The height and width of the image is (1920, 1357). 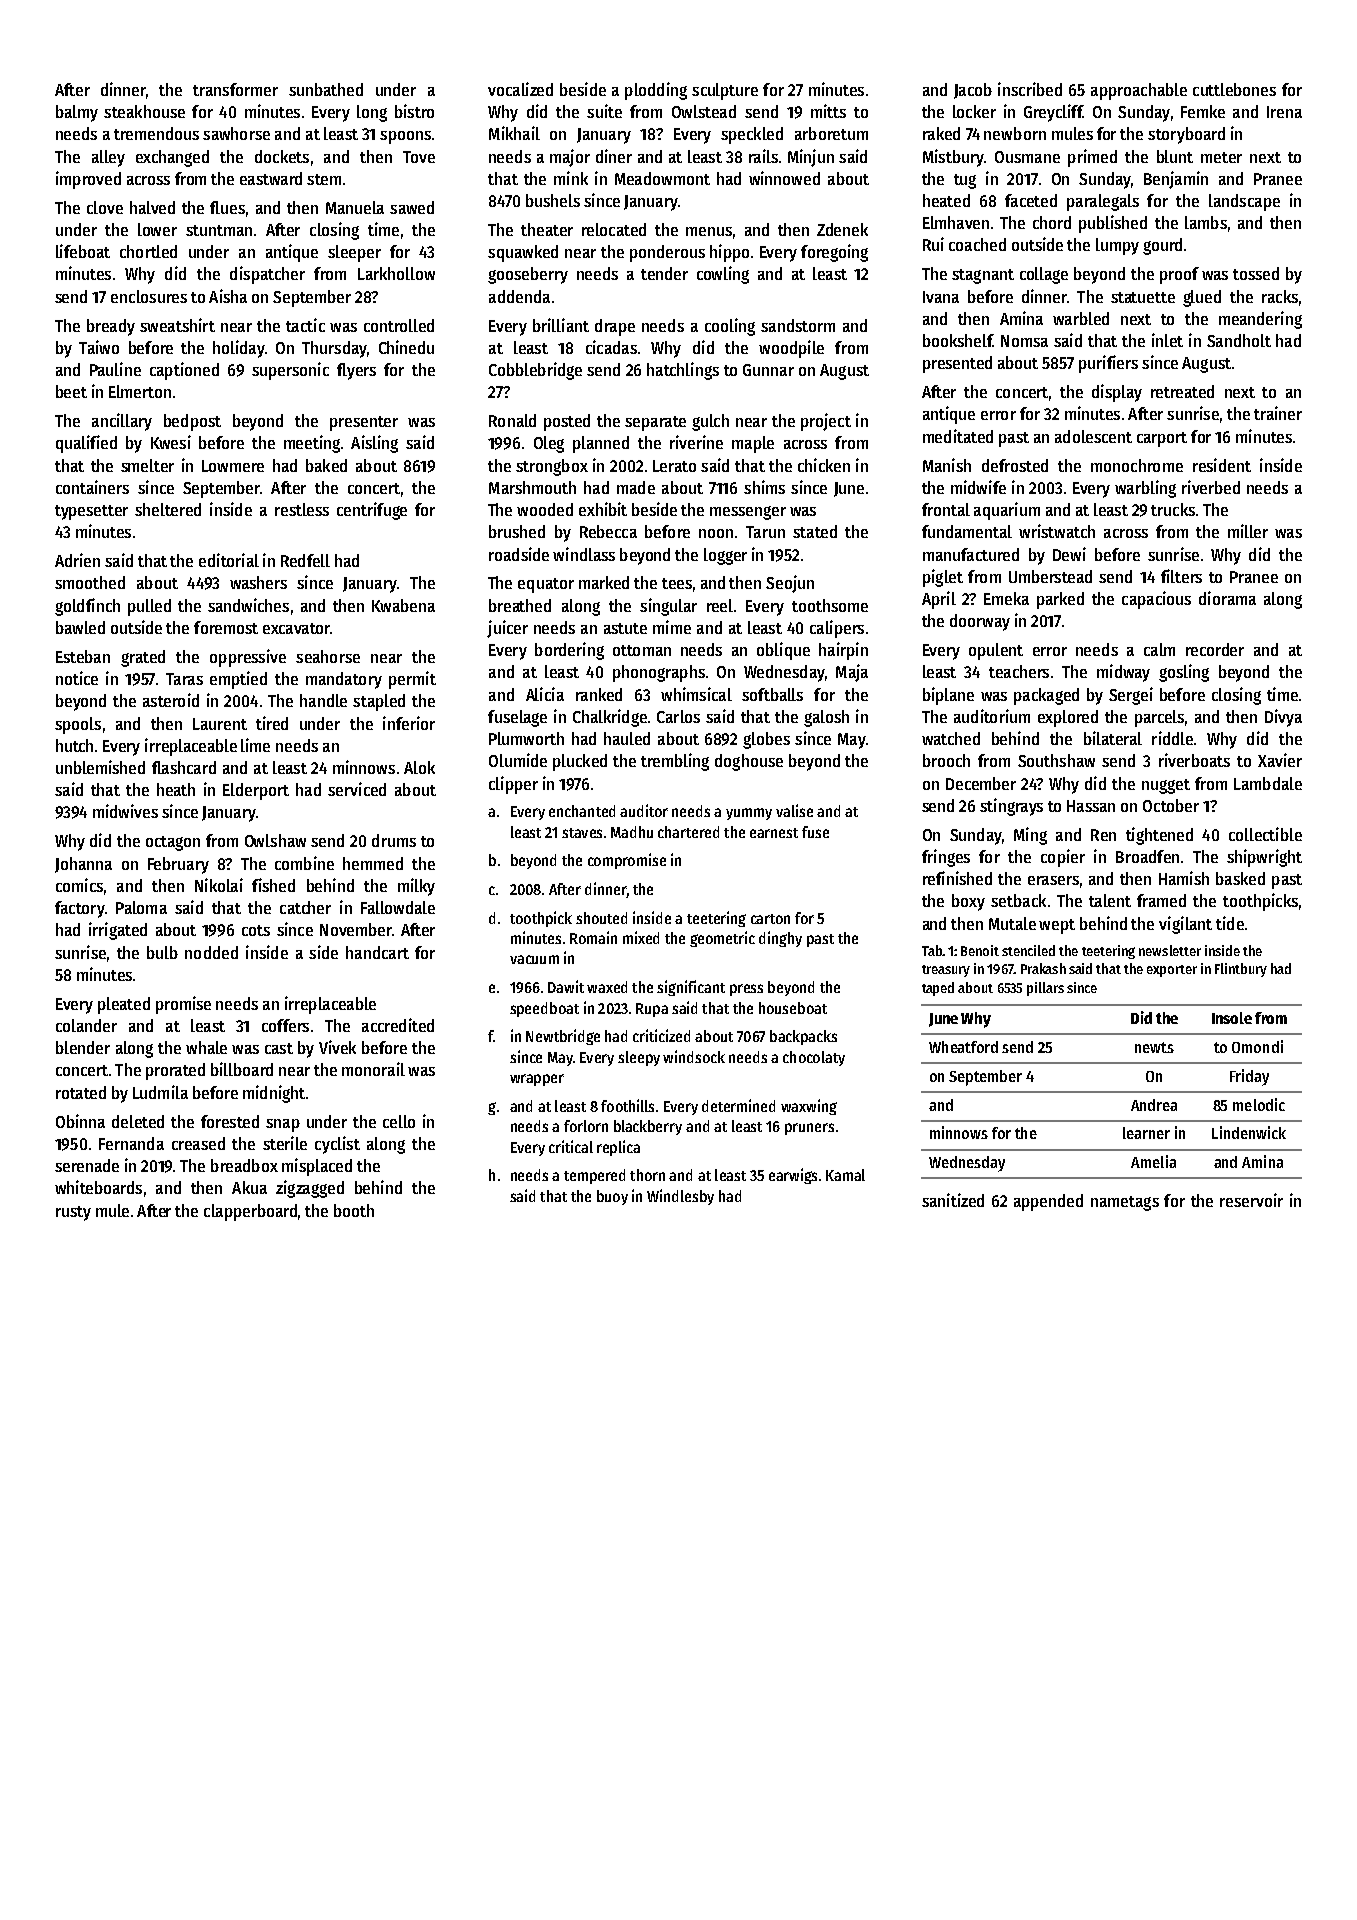 I want to click on made, so click(x=636, y=487).
